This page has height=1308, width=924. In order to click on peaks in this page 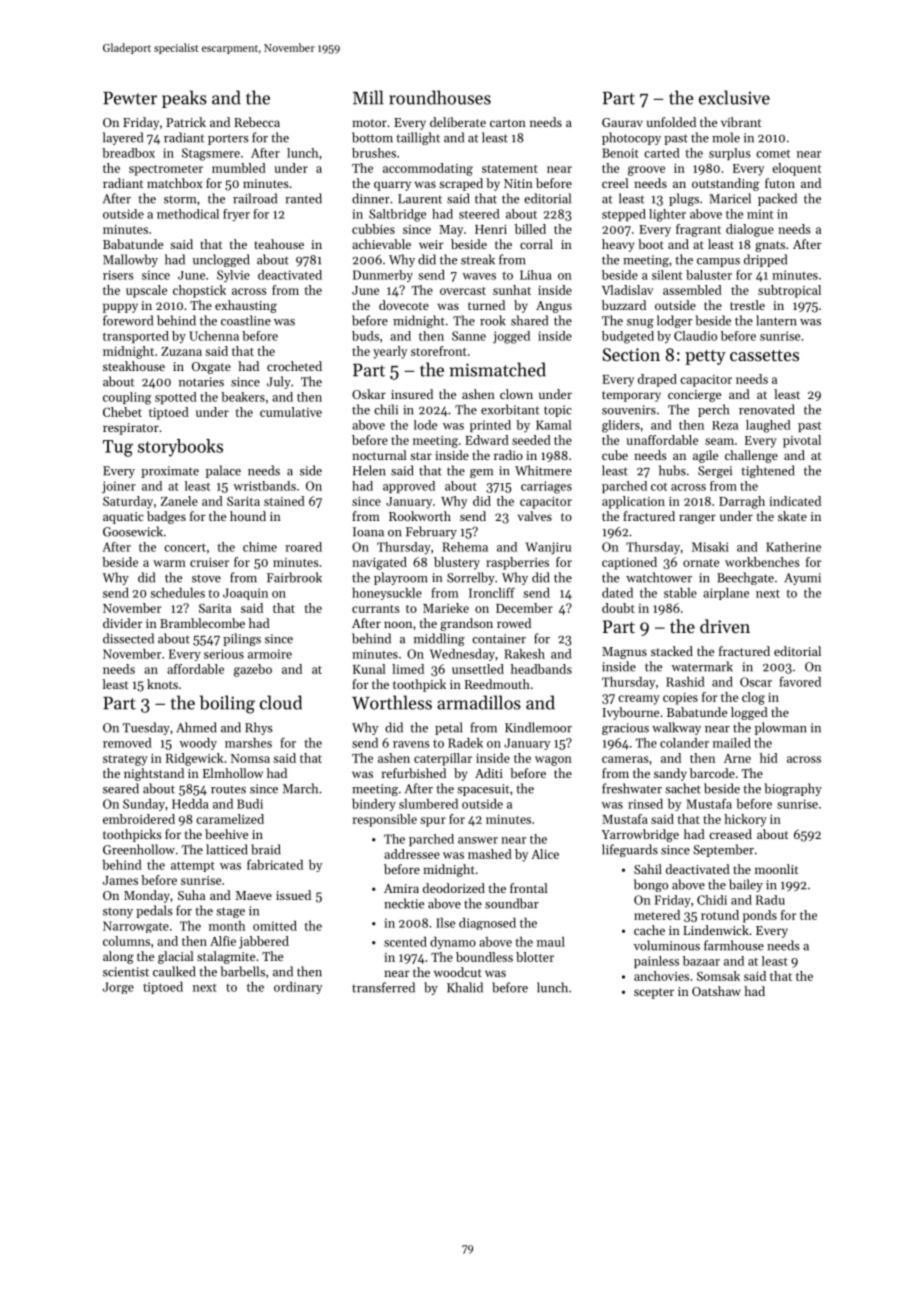, I will do `click(184, 99)`.
